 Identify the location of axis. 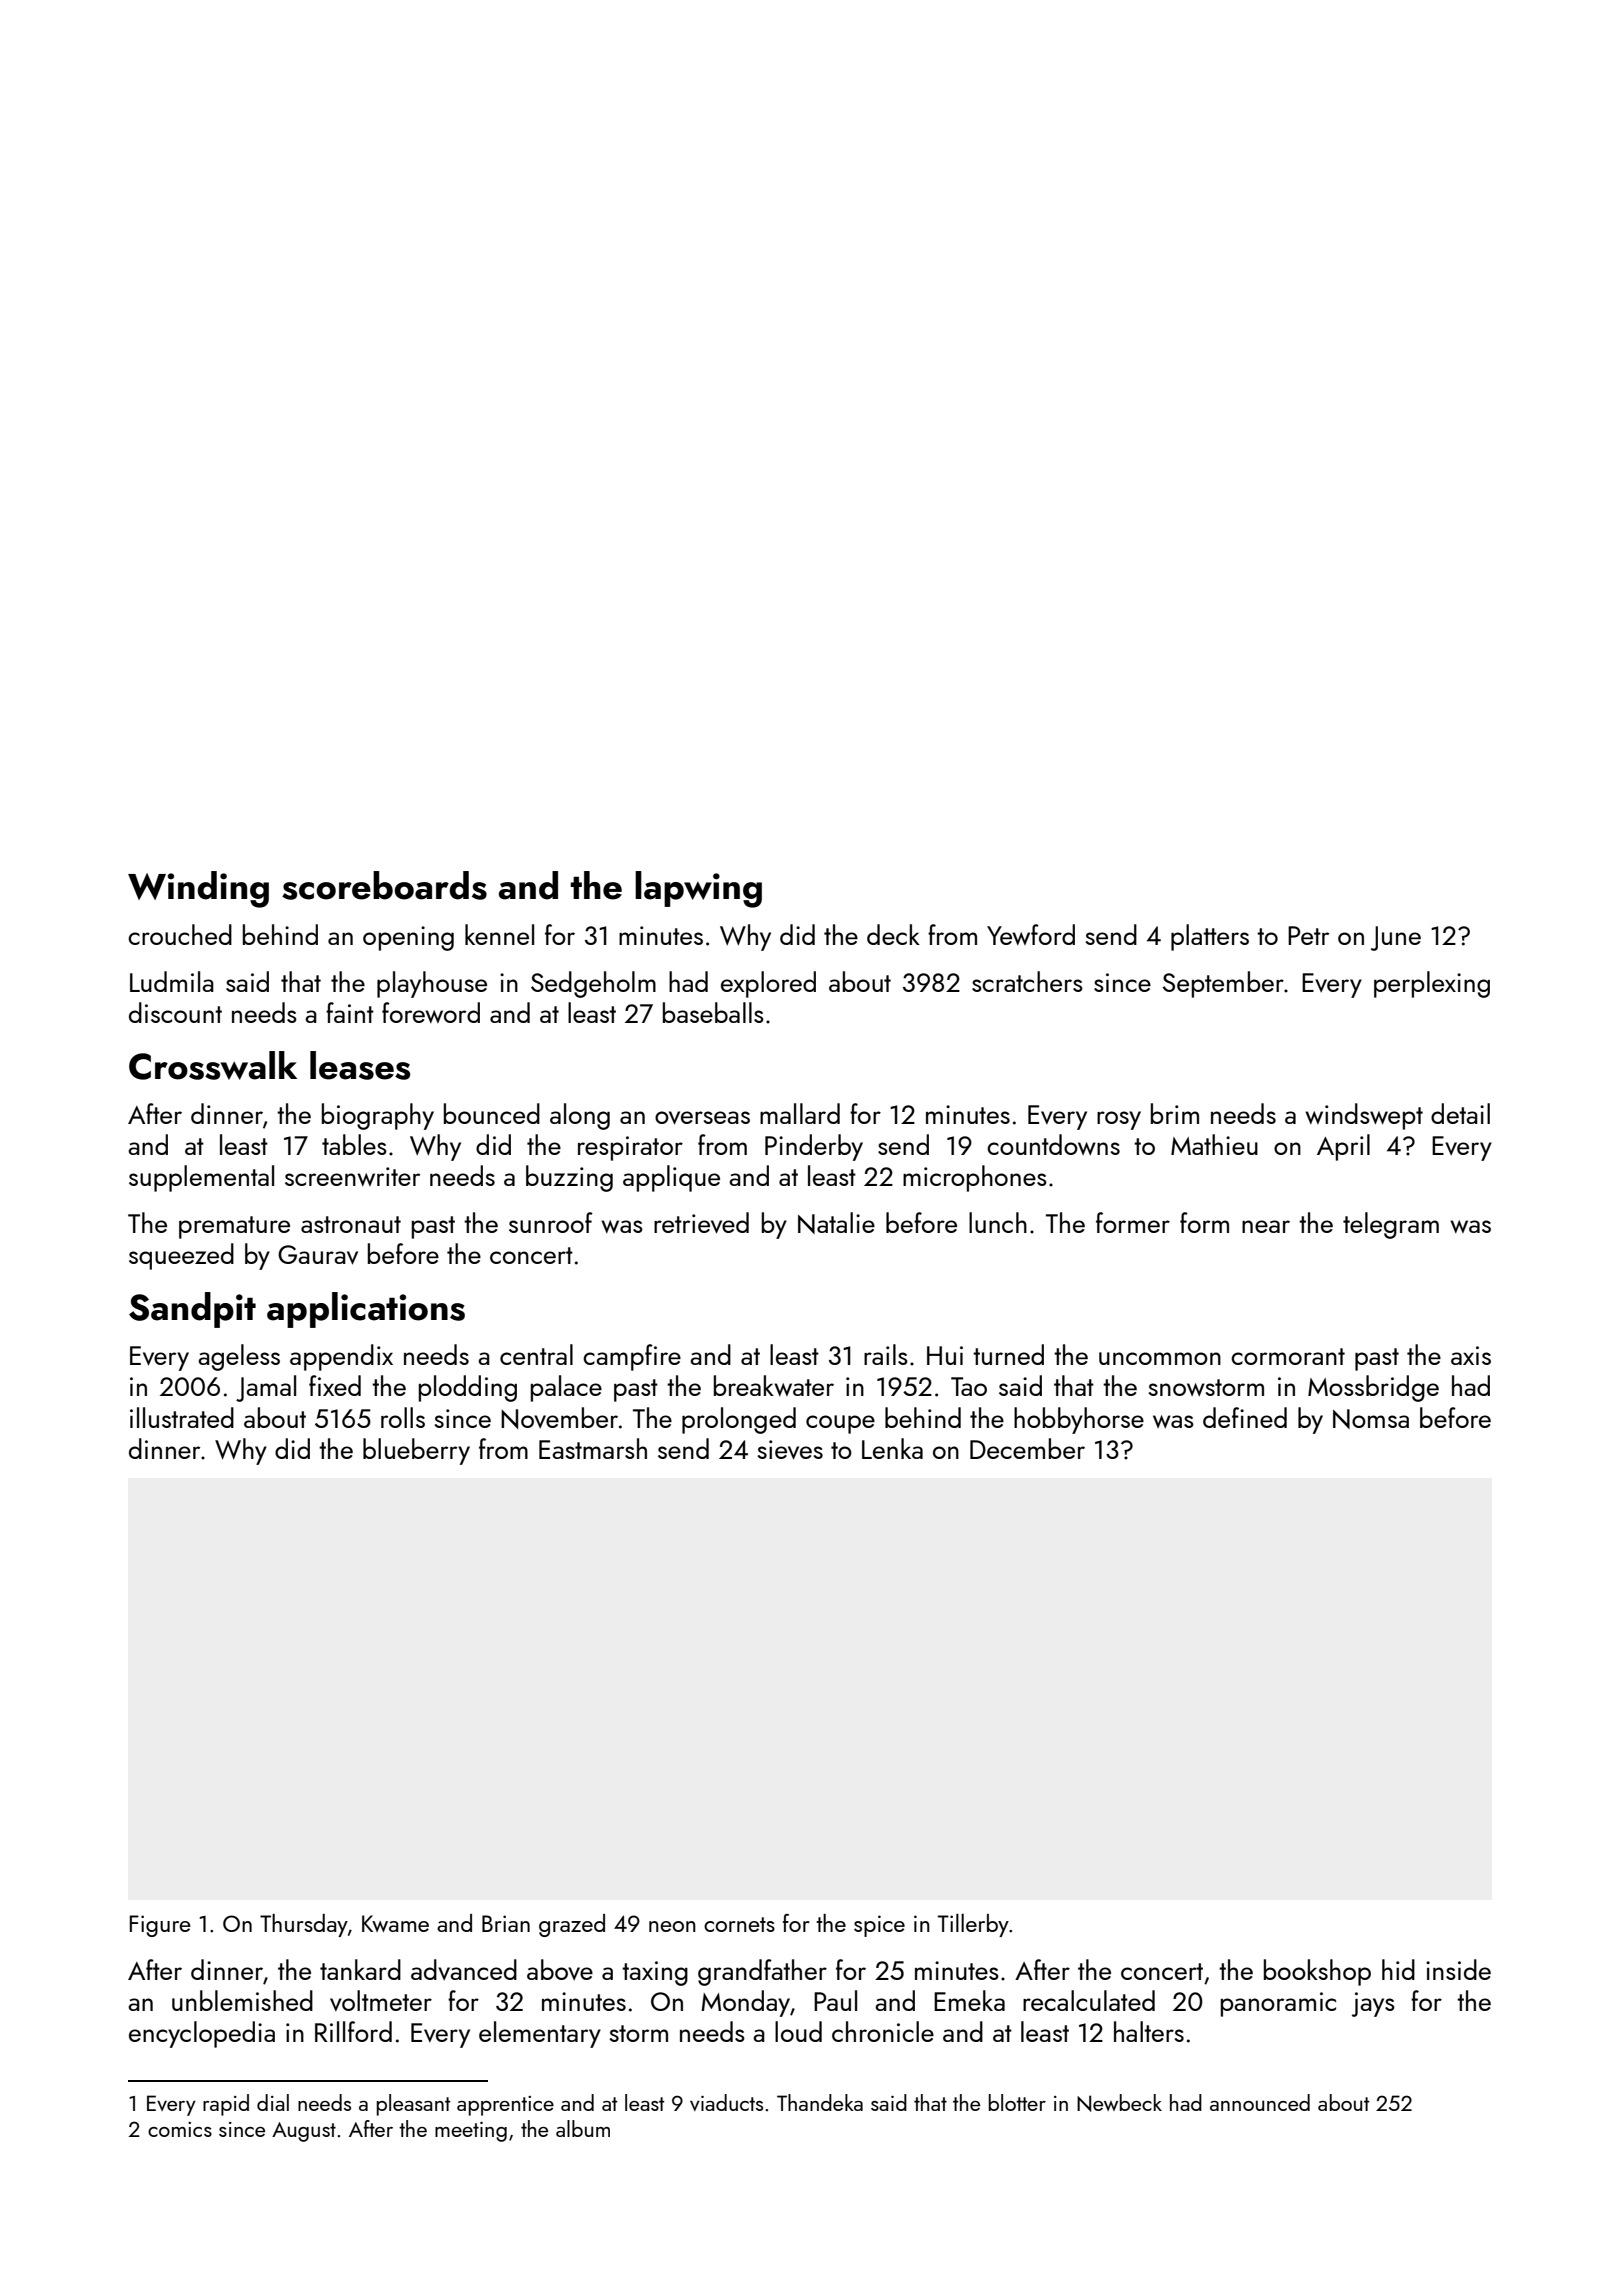
(1471, 1355).
